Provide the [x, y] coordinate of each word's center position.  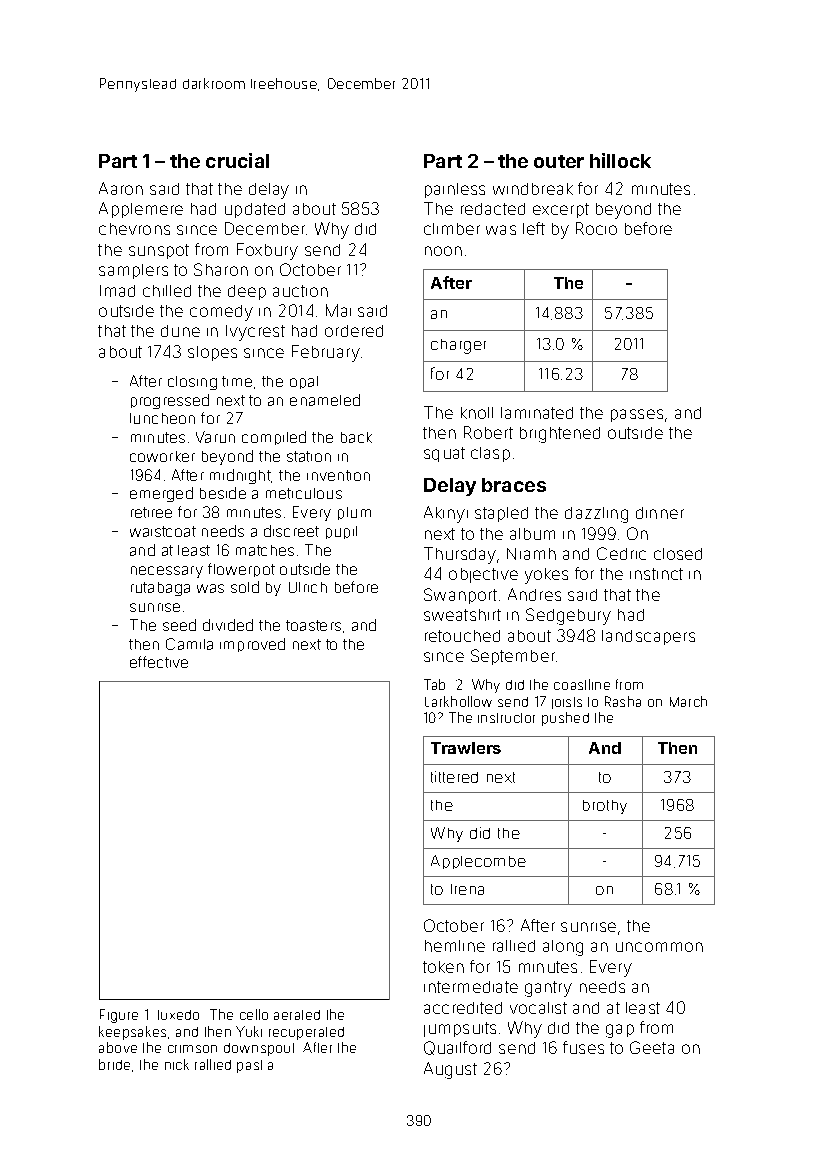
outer [559, 161]
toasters [313, 625]
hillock [620, 160]
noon [443, 251]
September [513, 657]
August [450, 1070]
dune [180, 331]
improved [252, 645]
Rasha [623, 701]
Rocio [596, 228]
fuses [583, 1047]
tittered [454, 777]
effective [159, 662]
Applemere [141, 210]
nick [177, 1064]
